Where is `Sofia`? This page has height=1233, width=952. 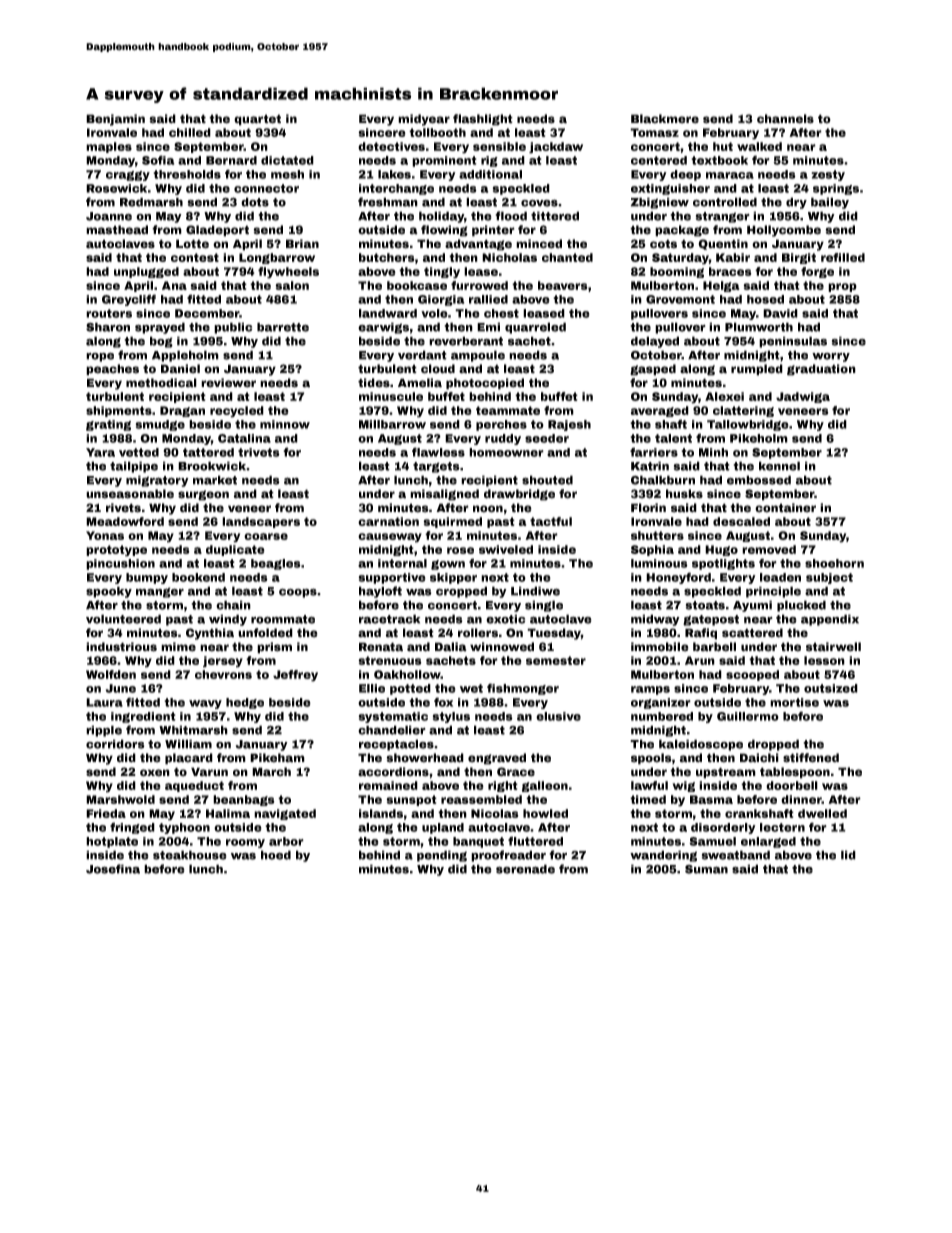 Sofia is located at coordinates (158, 160).
